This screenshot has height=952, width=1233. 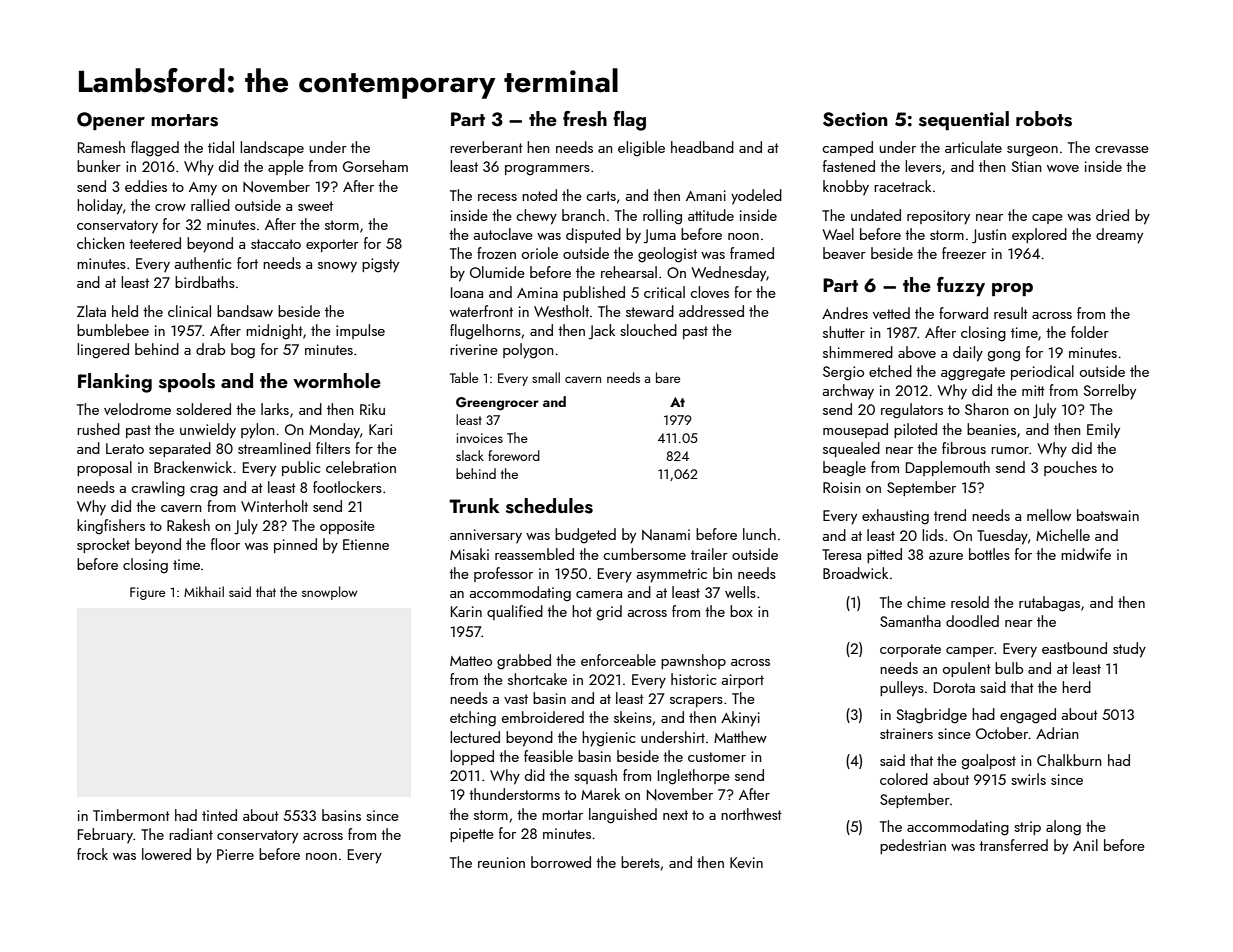 I want to click on reverberant, so click(x=486, y=147).
